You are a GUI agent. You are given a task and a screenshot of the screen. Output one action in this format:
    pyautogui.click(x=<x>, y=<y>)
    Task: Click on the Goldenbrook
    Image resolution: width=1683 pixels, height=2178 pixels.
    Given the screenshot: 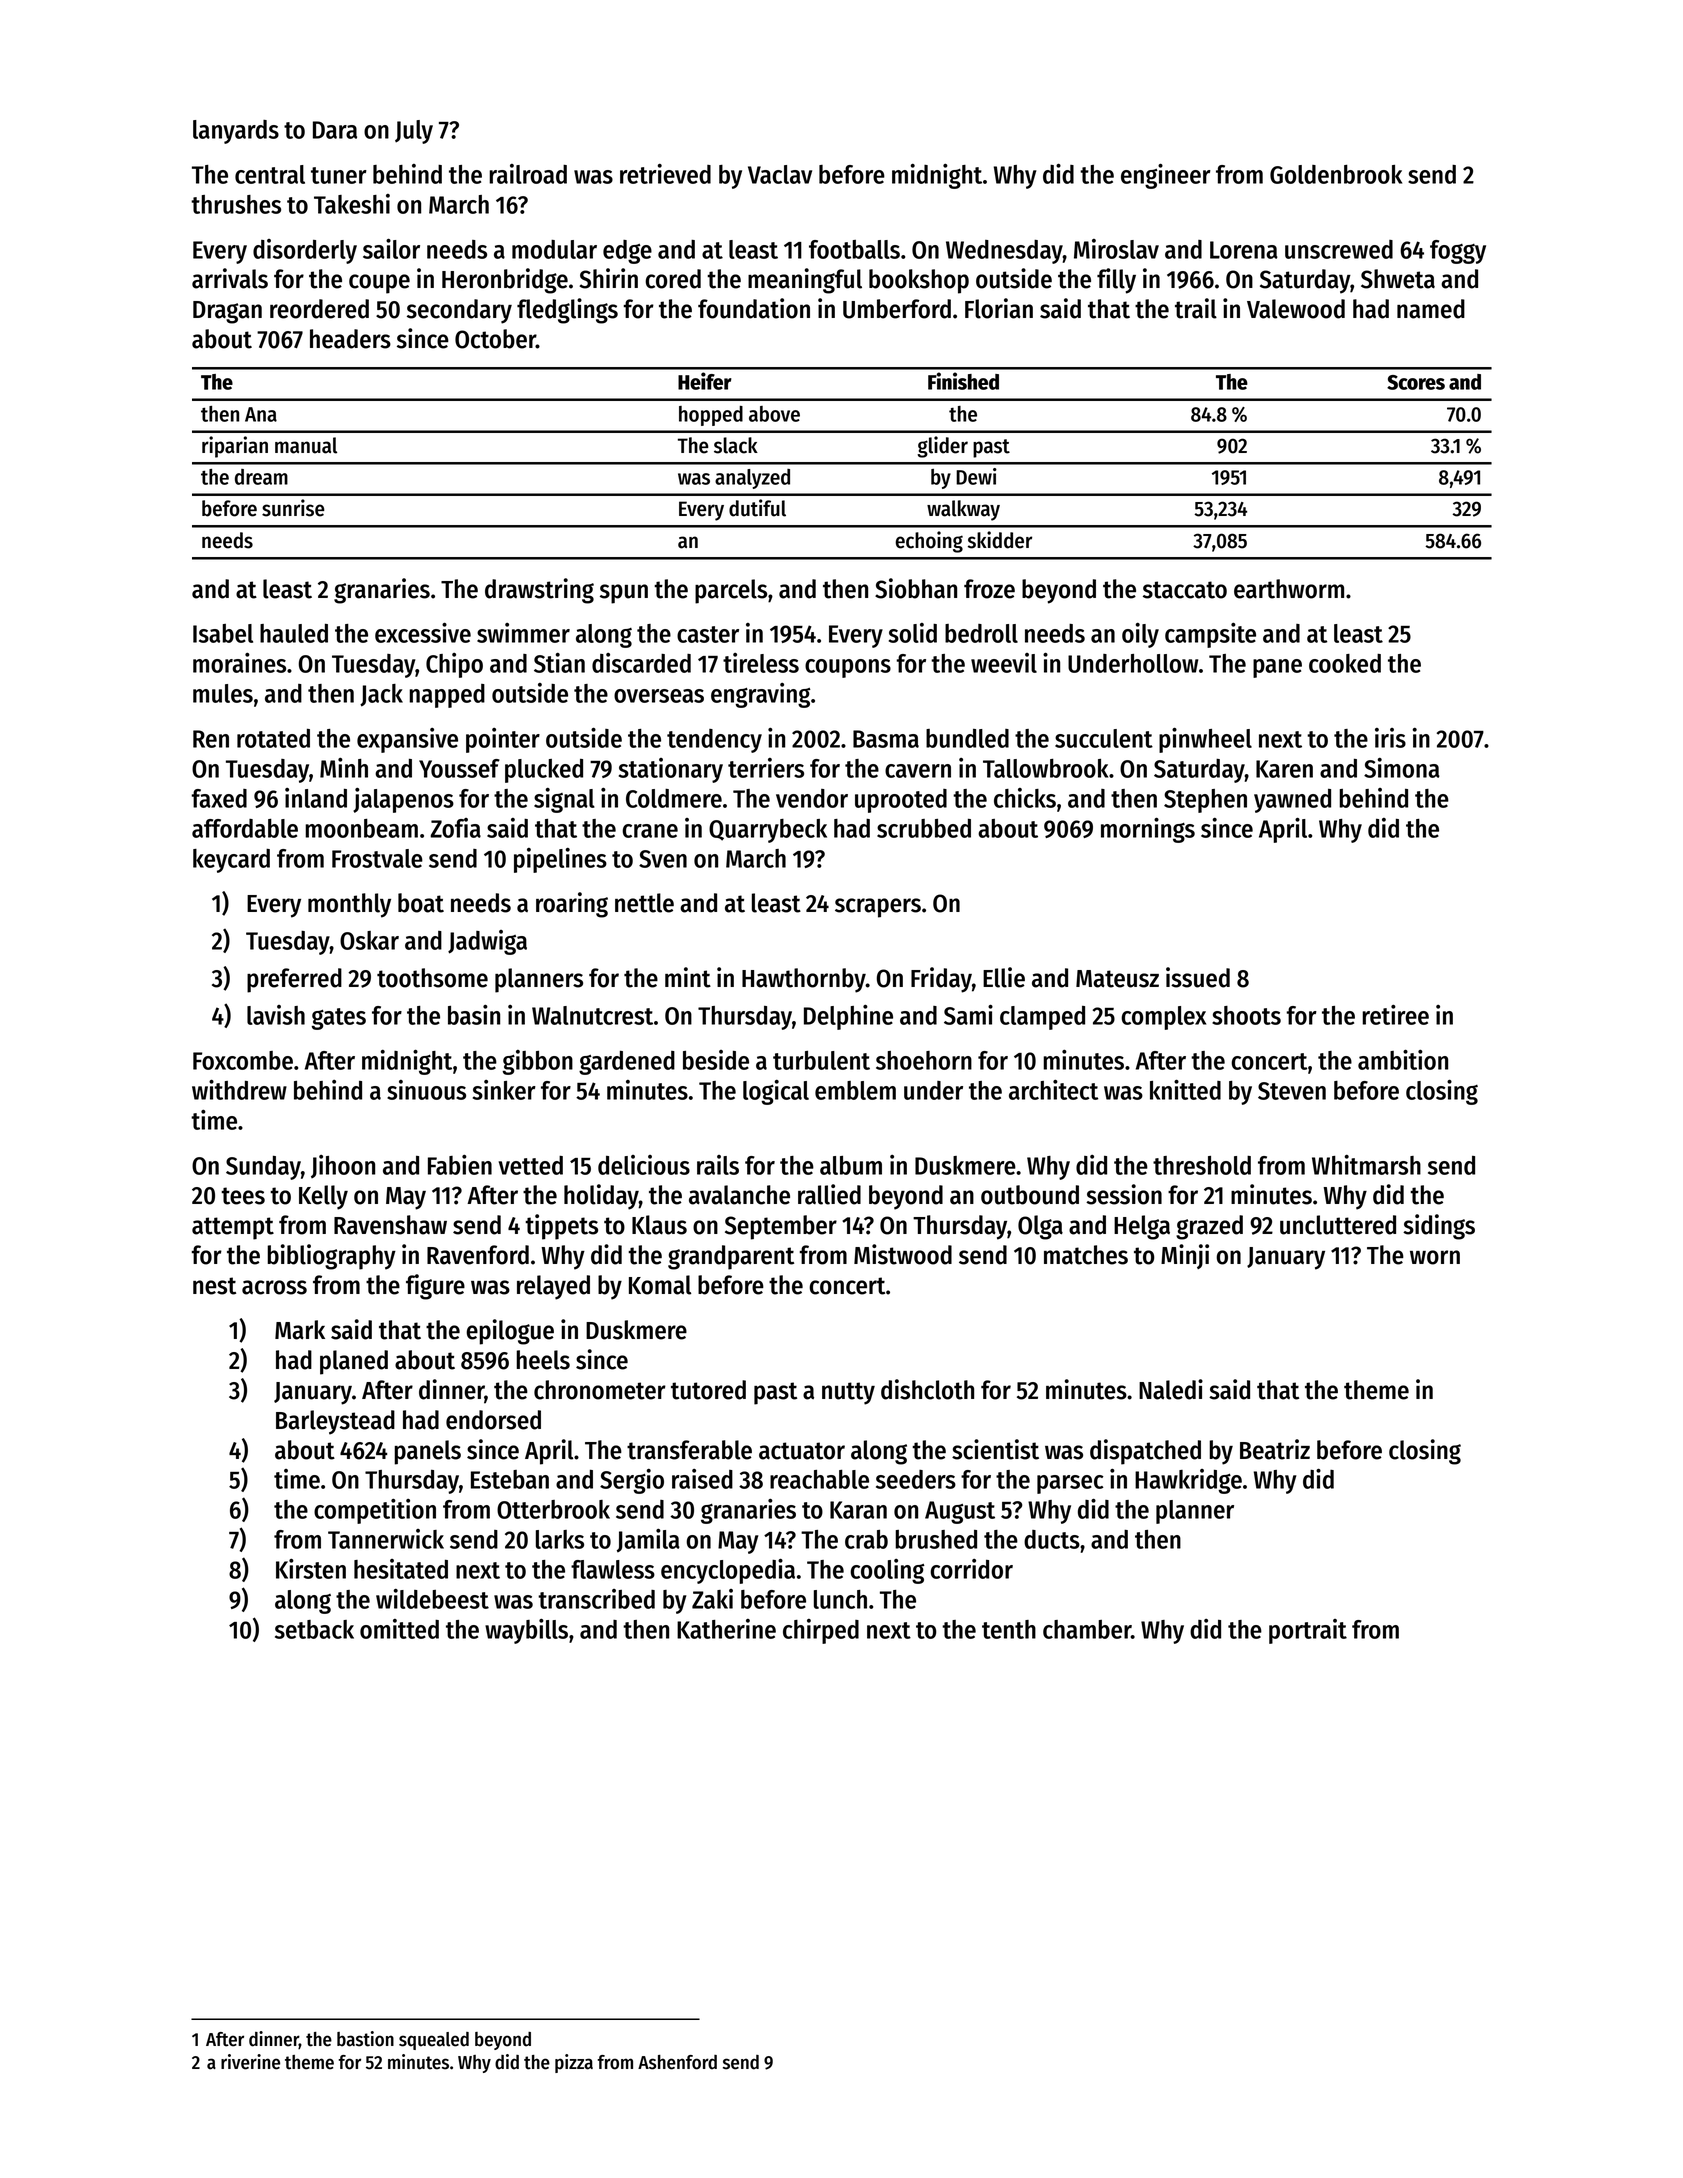 What is the action you would take?
    pyautogui.click(x=1336, y=174)
